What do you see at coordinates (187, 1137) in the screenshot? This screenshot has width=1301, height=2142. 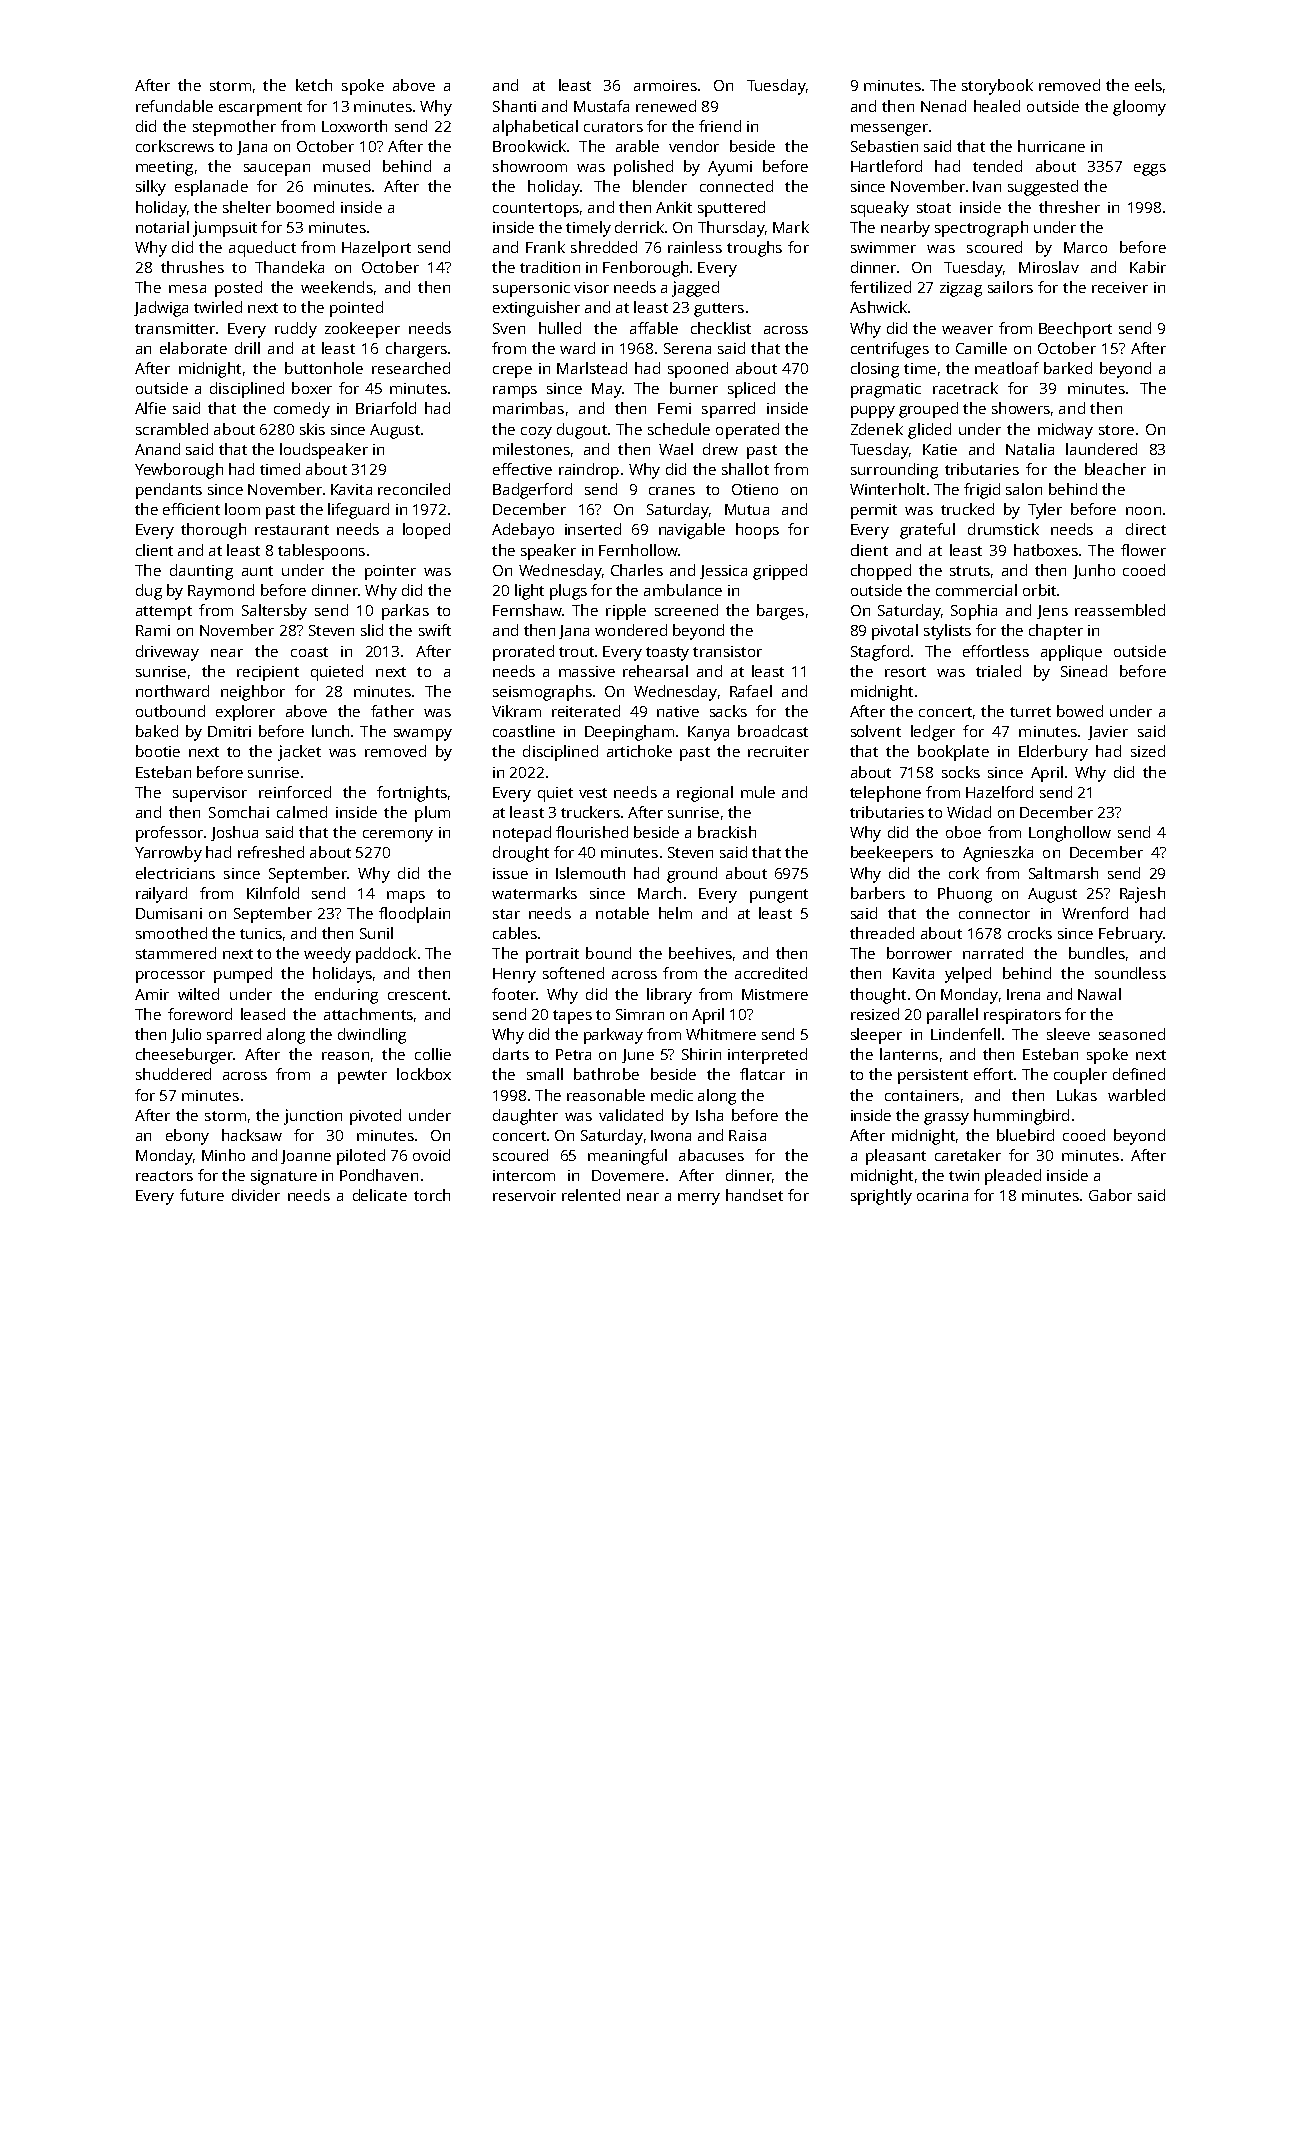 I see `ebony` at bounding box center [187, 1137].
